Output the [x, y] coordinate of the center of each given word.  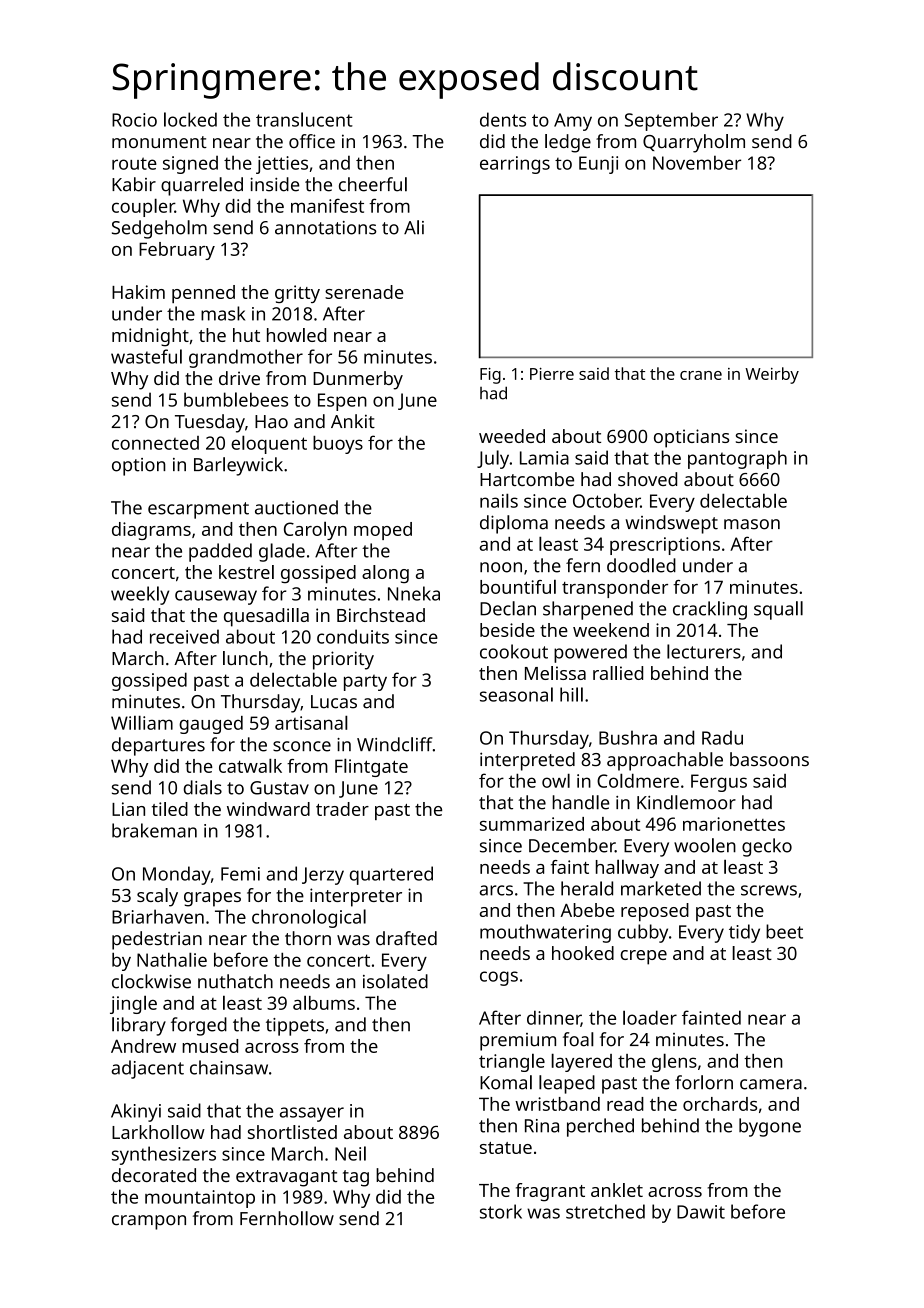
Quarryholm [694, 143]
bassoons [769, 759]
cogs [499, 978]
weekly [140, 595]
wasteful [146, 356]
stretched [605, 1211]
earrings [515, 165]
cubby [643, 933]
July [493, 459]
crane [701, 375]
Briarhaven [158, 916]
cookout [514, 651]
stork [501, 1211]
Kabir [134, 184]
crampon [149, 1222]
